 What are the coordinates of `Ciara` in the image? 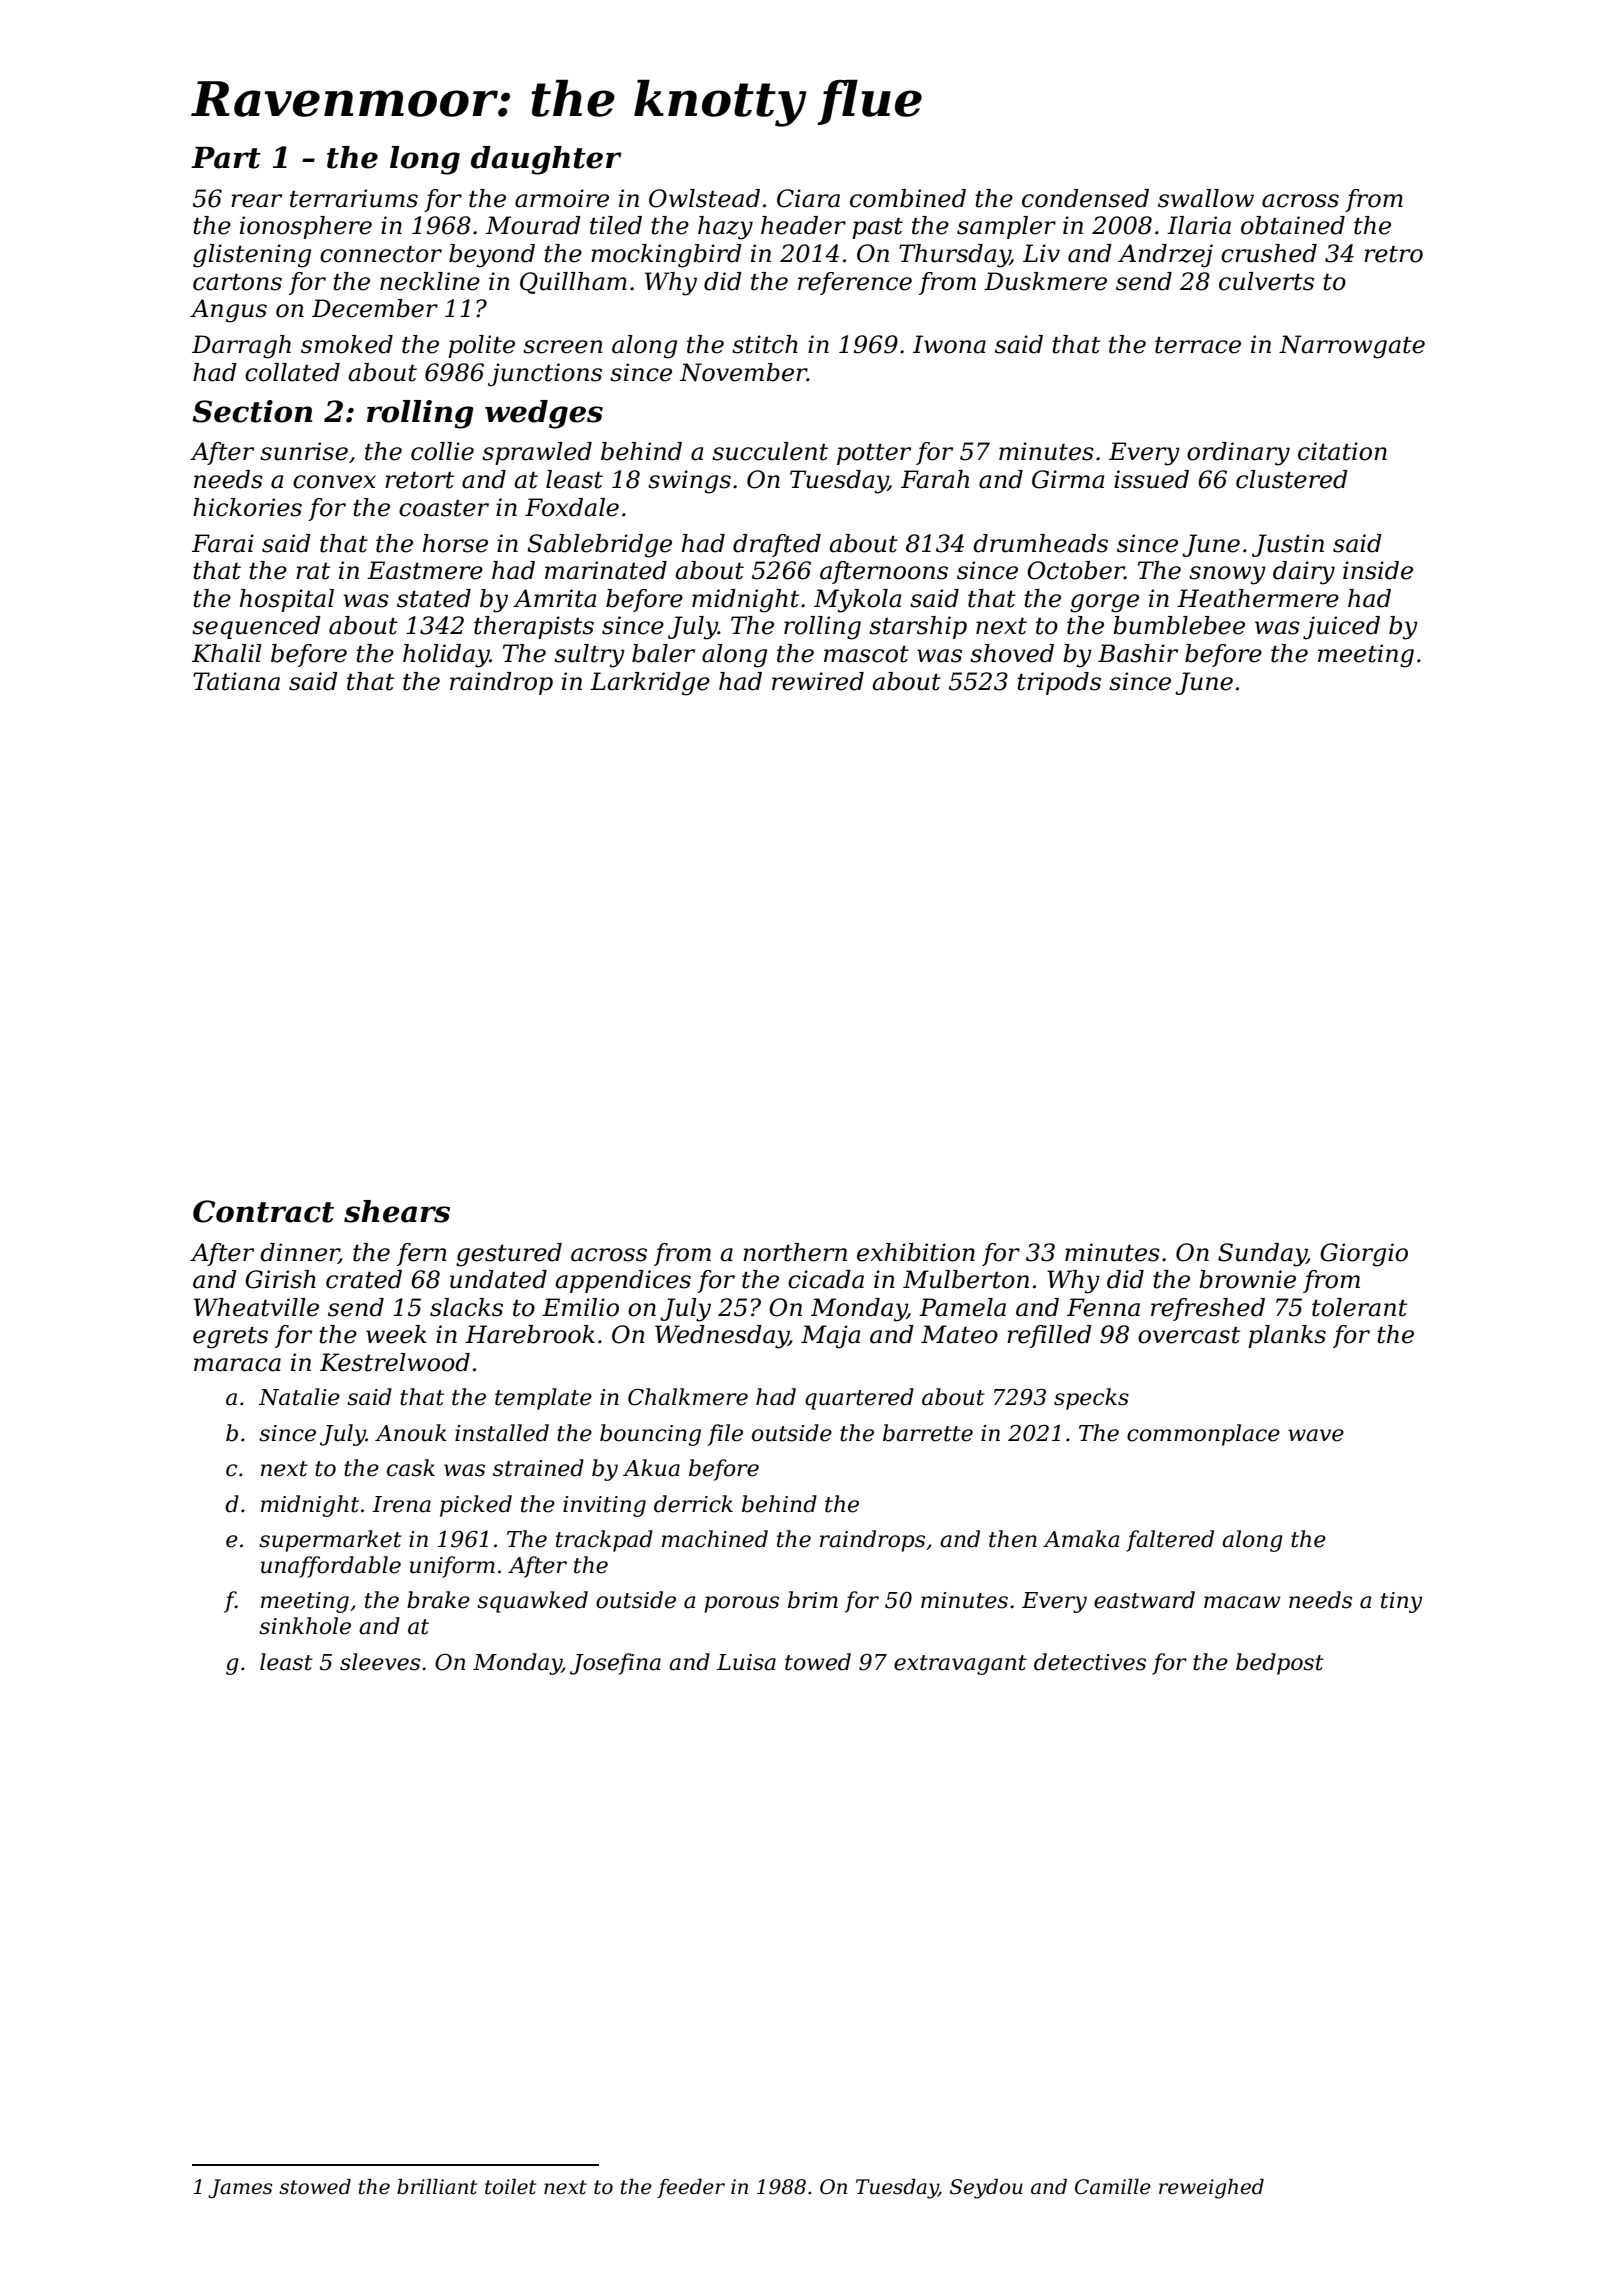 It's located at (808, 198).
